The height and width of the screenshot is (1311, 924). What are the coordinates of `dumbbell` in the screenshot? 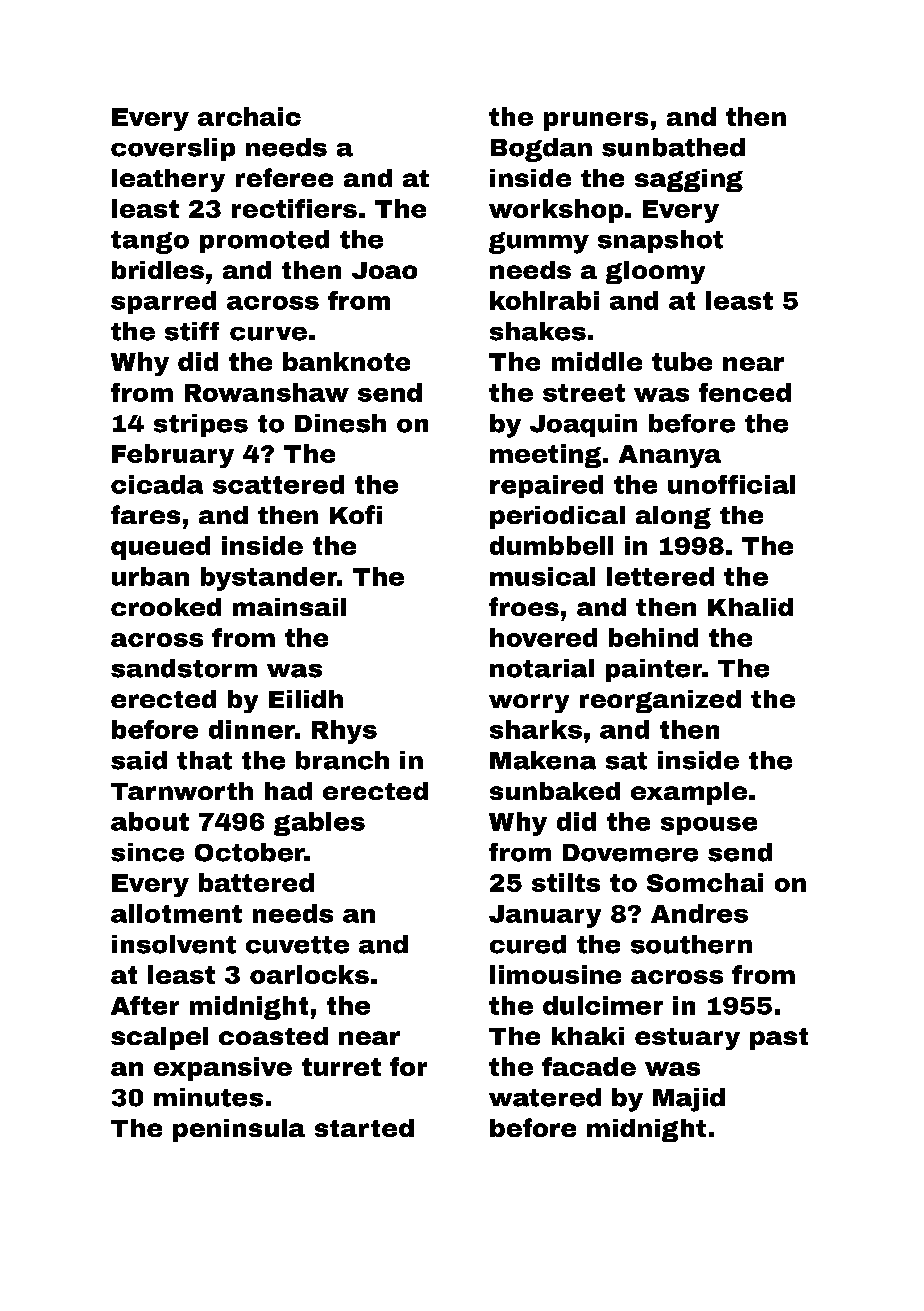 It's located at (551, 545).
